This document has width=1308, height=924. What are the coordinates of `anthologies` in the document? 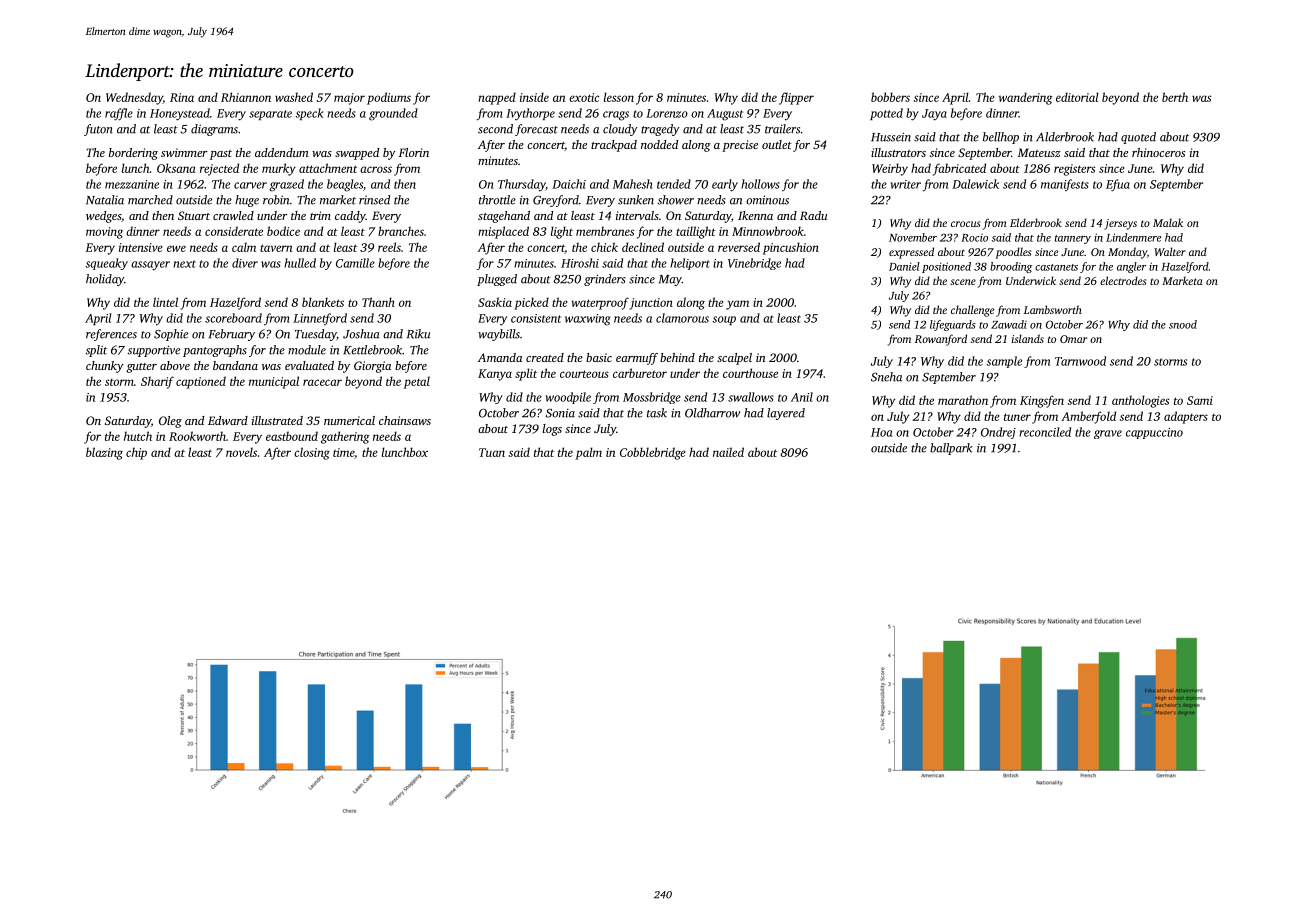 It's located at (1140, 401).
